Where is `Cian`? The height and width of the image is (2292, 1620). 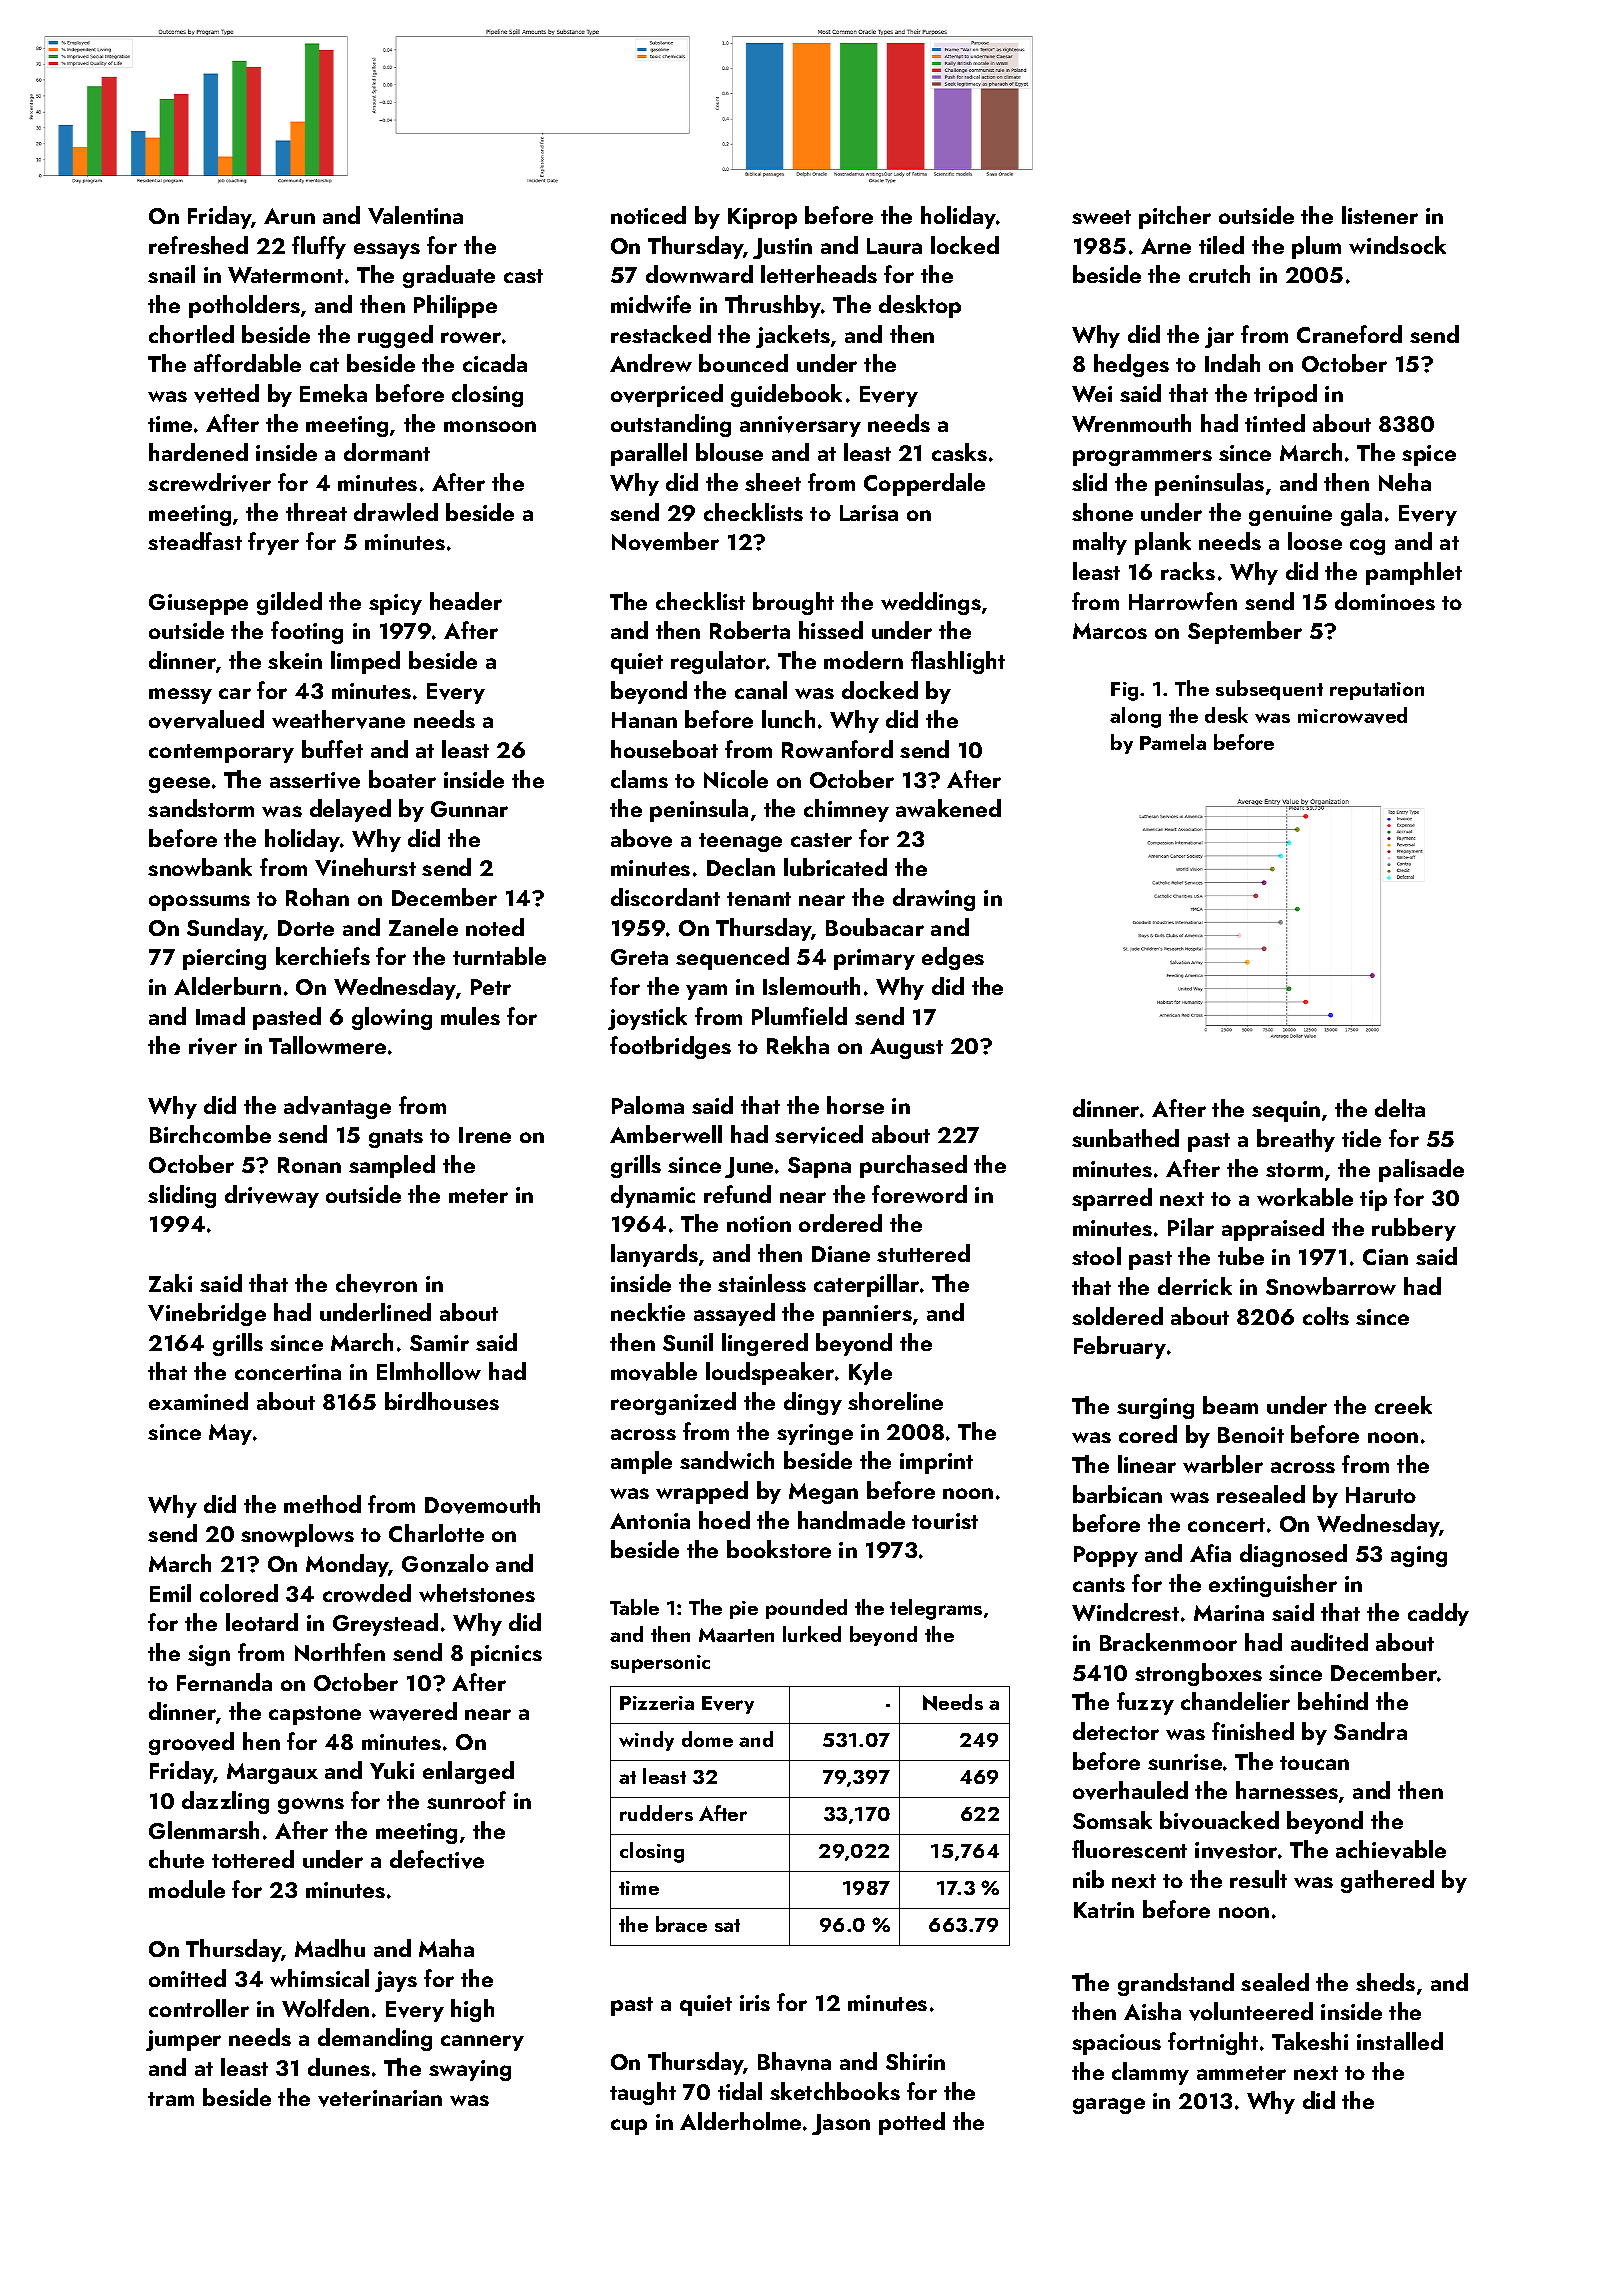 Cian is located at coordinates (1385, 1257).
